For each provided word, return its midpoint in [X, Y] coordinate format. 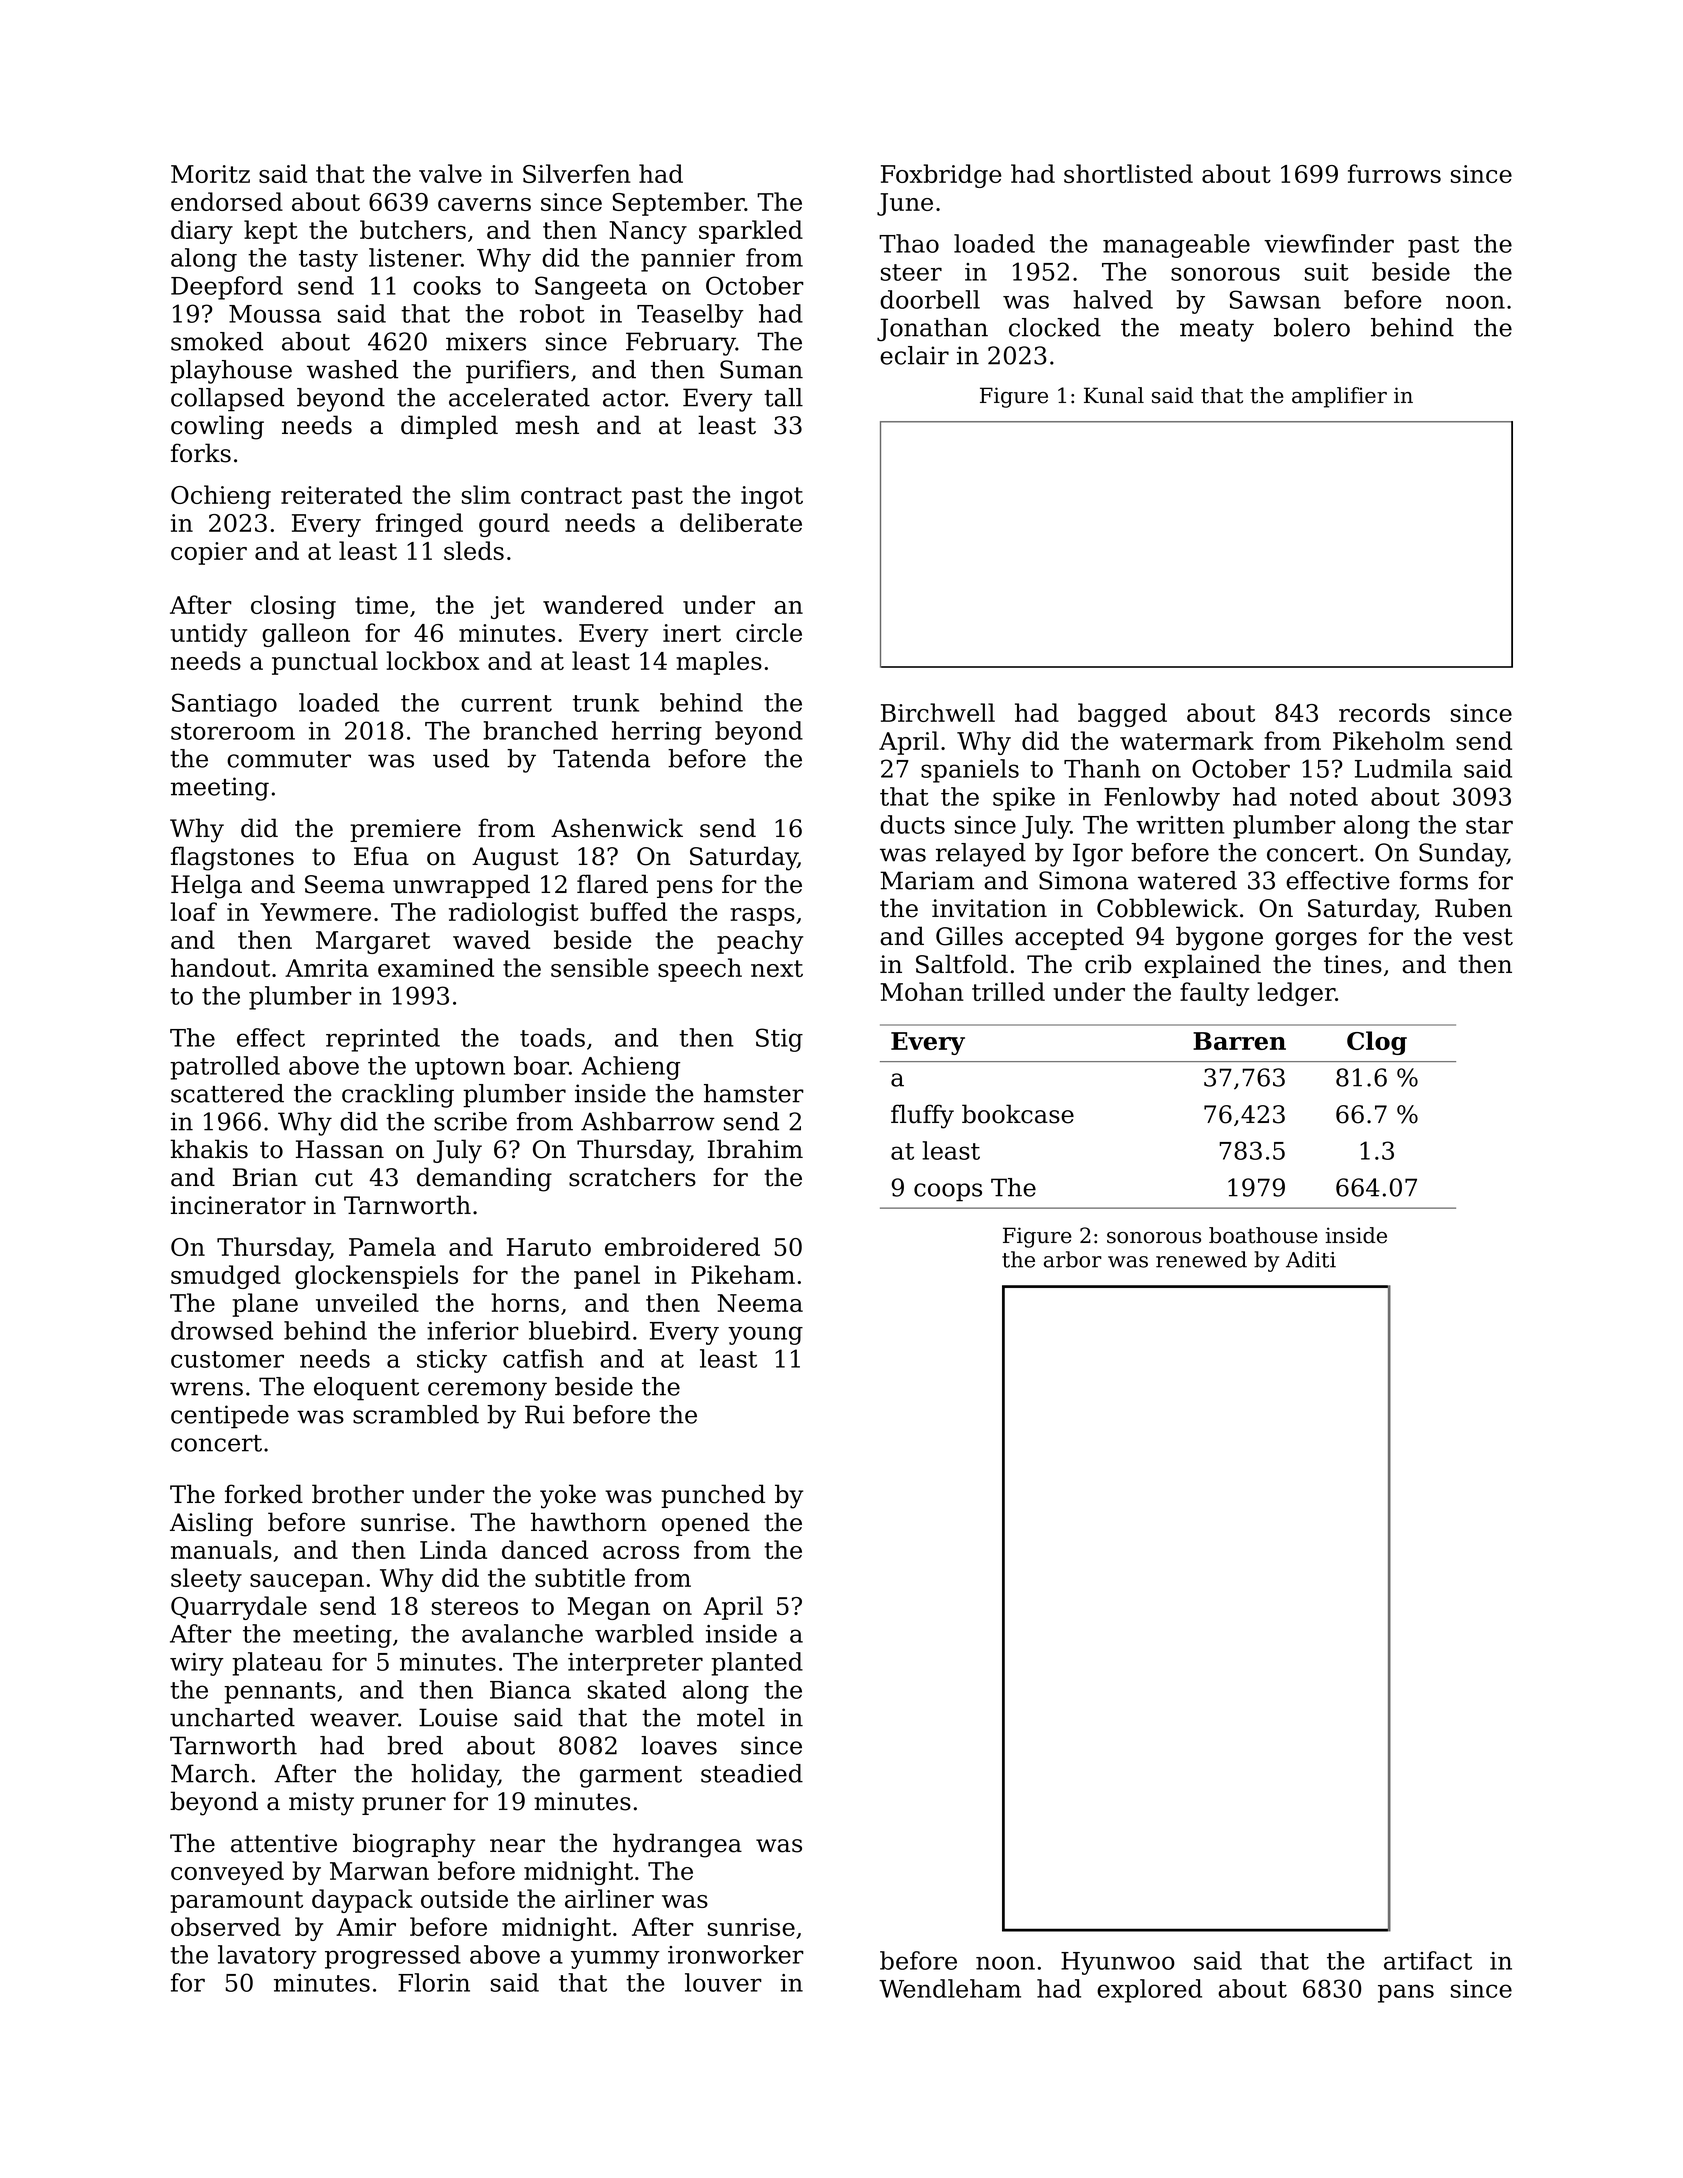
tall [783, 397]
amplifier [1339, 397]
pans [1406, 1993]
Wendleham [950, 1988]
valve [450, 173]
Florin [434, 1982]
